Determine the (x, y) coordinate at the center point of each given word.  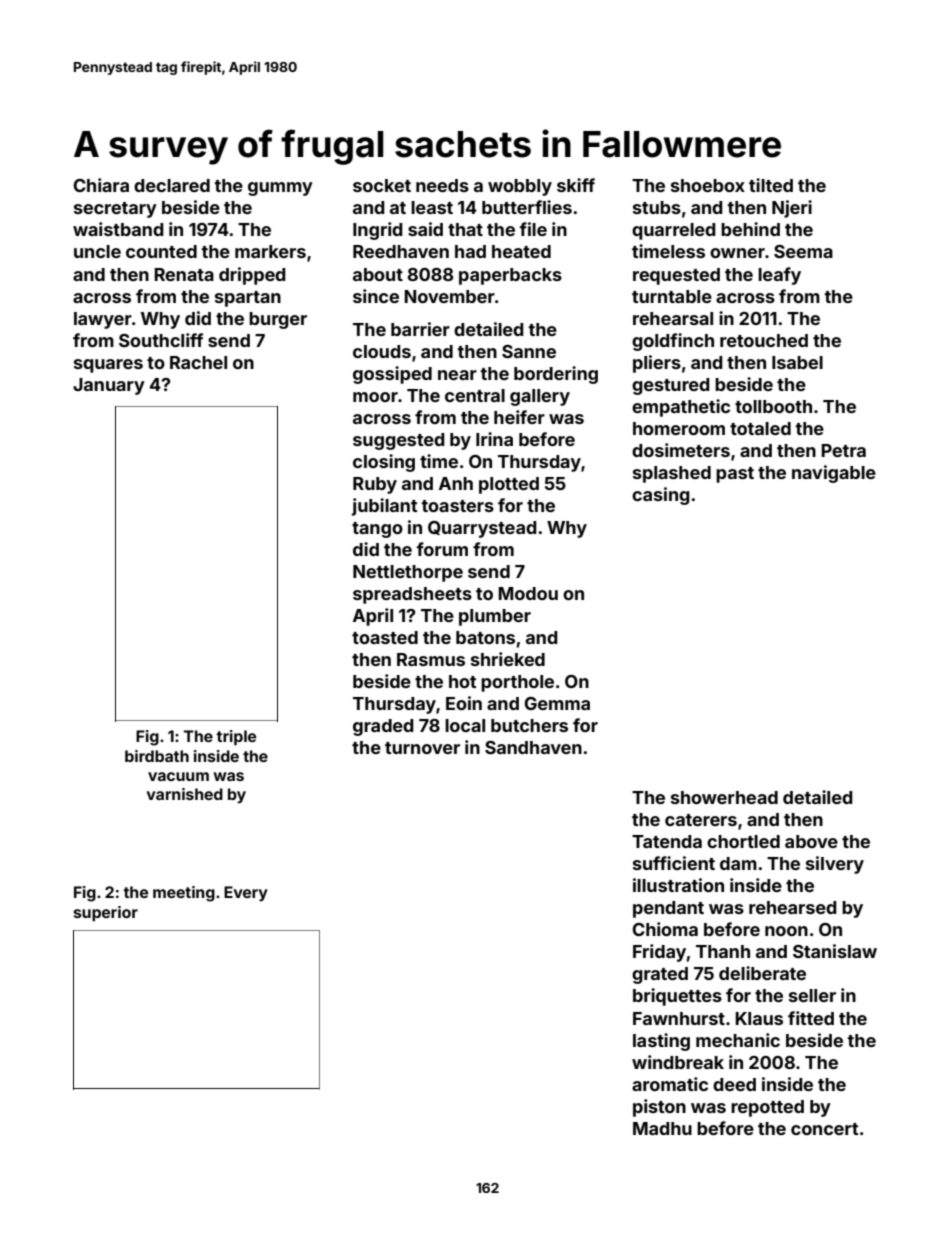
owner (737, 253)
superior (106, 913)
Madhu (662, 1128)
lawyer (103, 320)
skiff (576, 185)
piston (659, 1108)
